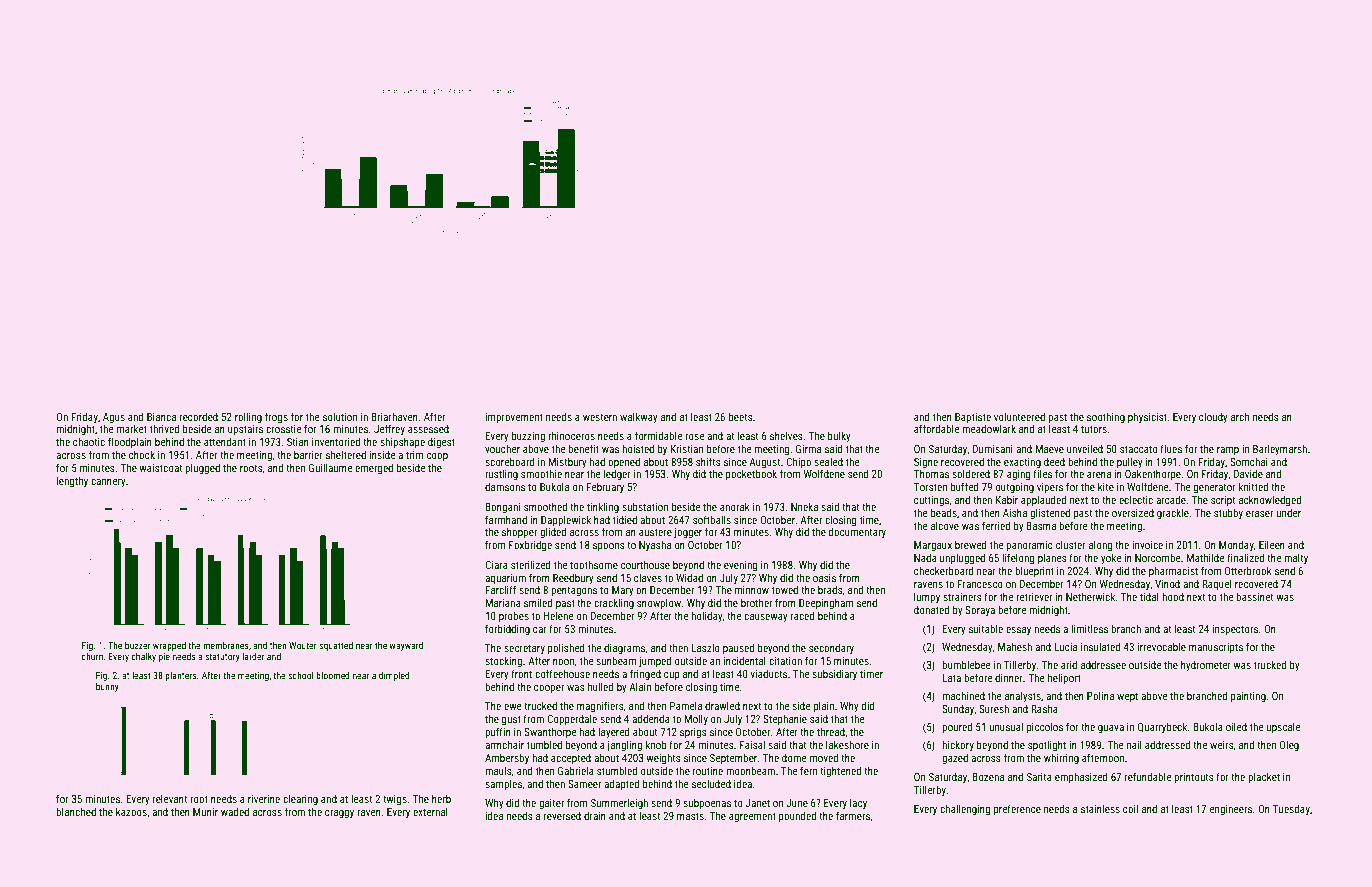 The height and width of the image is (887, 1372). I want to click on yoke, so click(1111, 558).
